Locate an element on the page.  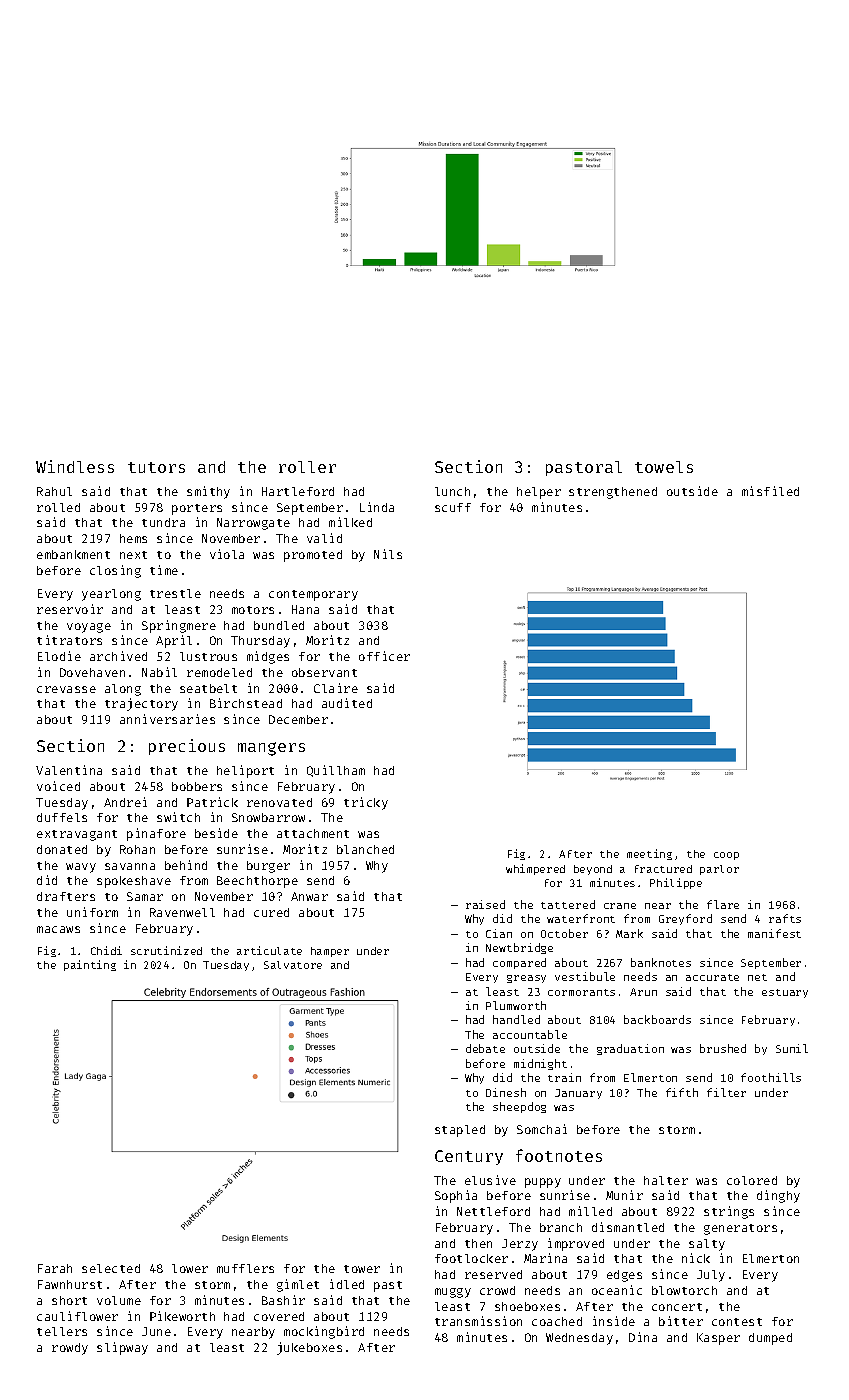
selected is located at coordinates (111, 1268).
